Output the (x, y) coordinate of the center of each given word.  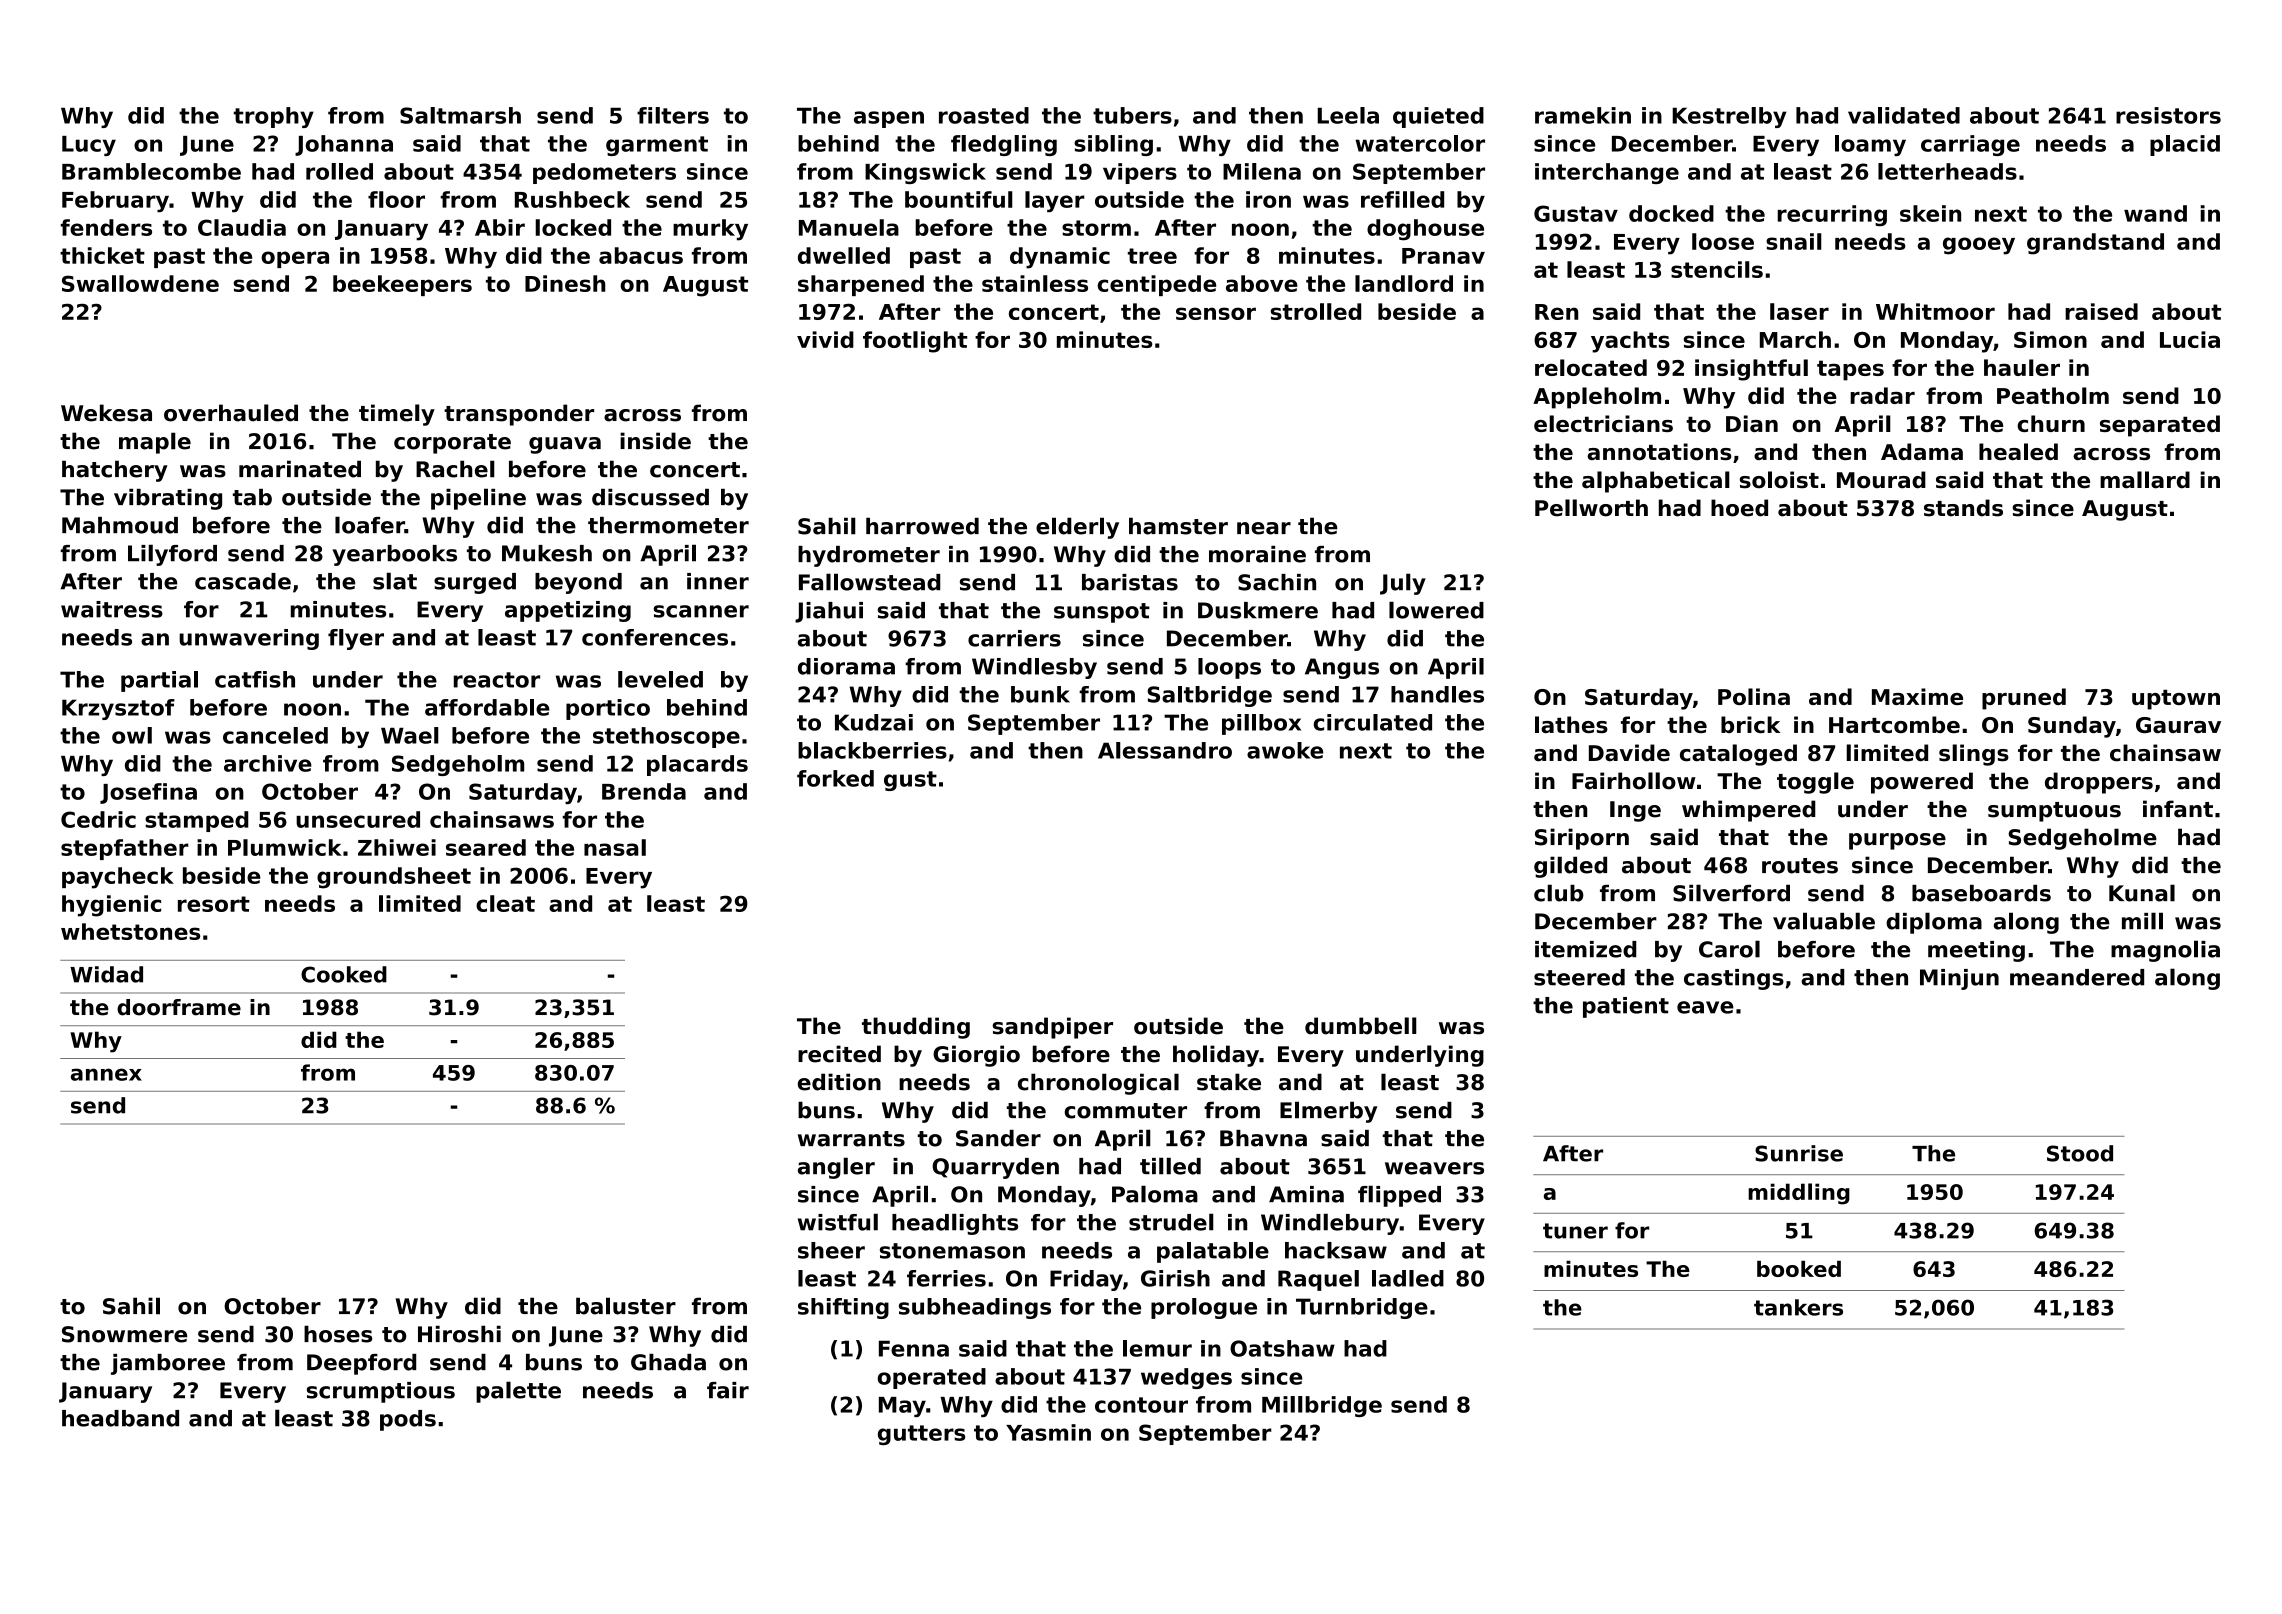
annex (106, 1074)
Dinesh (565, 283)
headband (120, 1418)
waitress (112, 609)
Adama (1922, 451)
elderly (1077, 528)
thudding (916, 1028)
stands (1963, 508)
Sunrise (1799, 1153)
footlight (915, 342)
